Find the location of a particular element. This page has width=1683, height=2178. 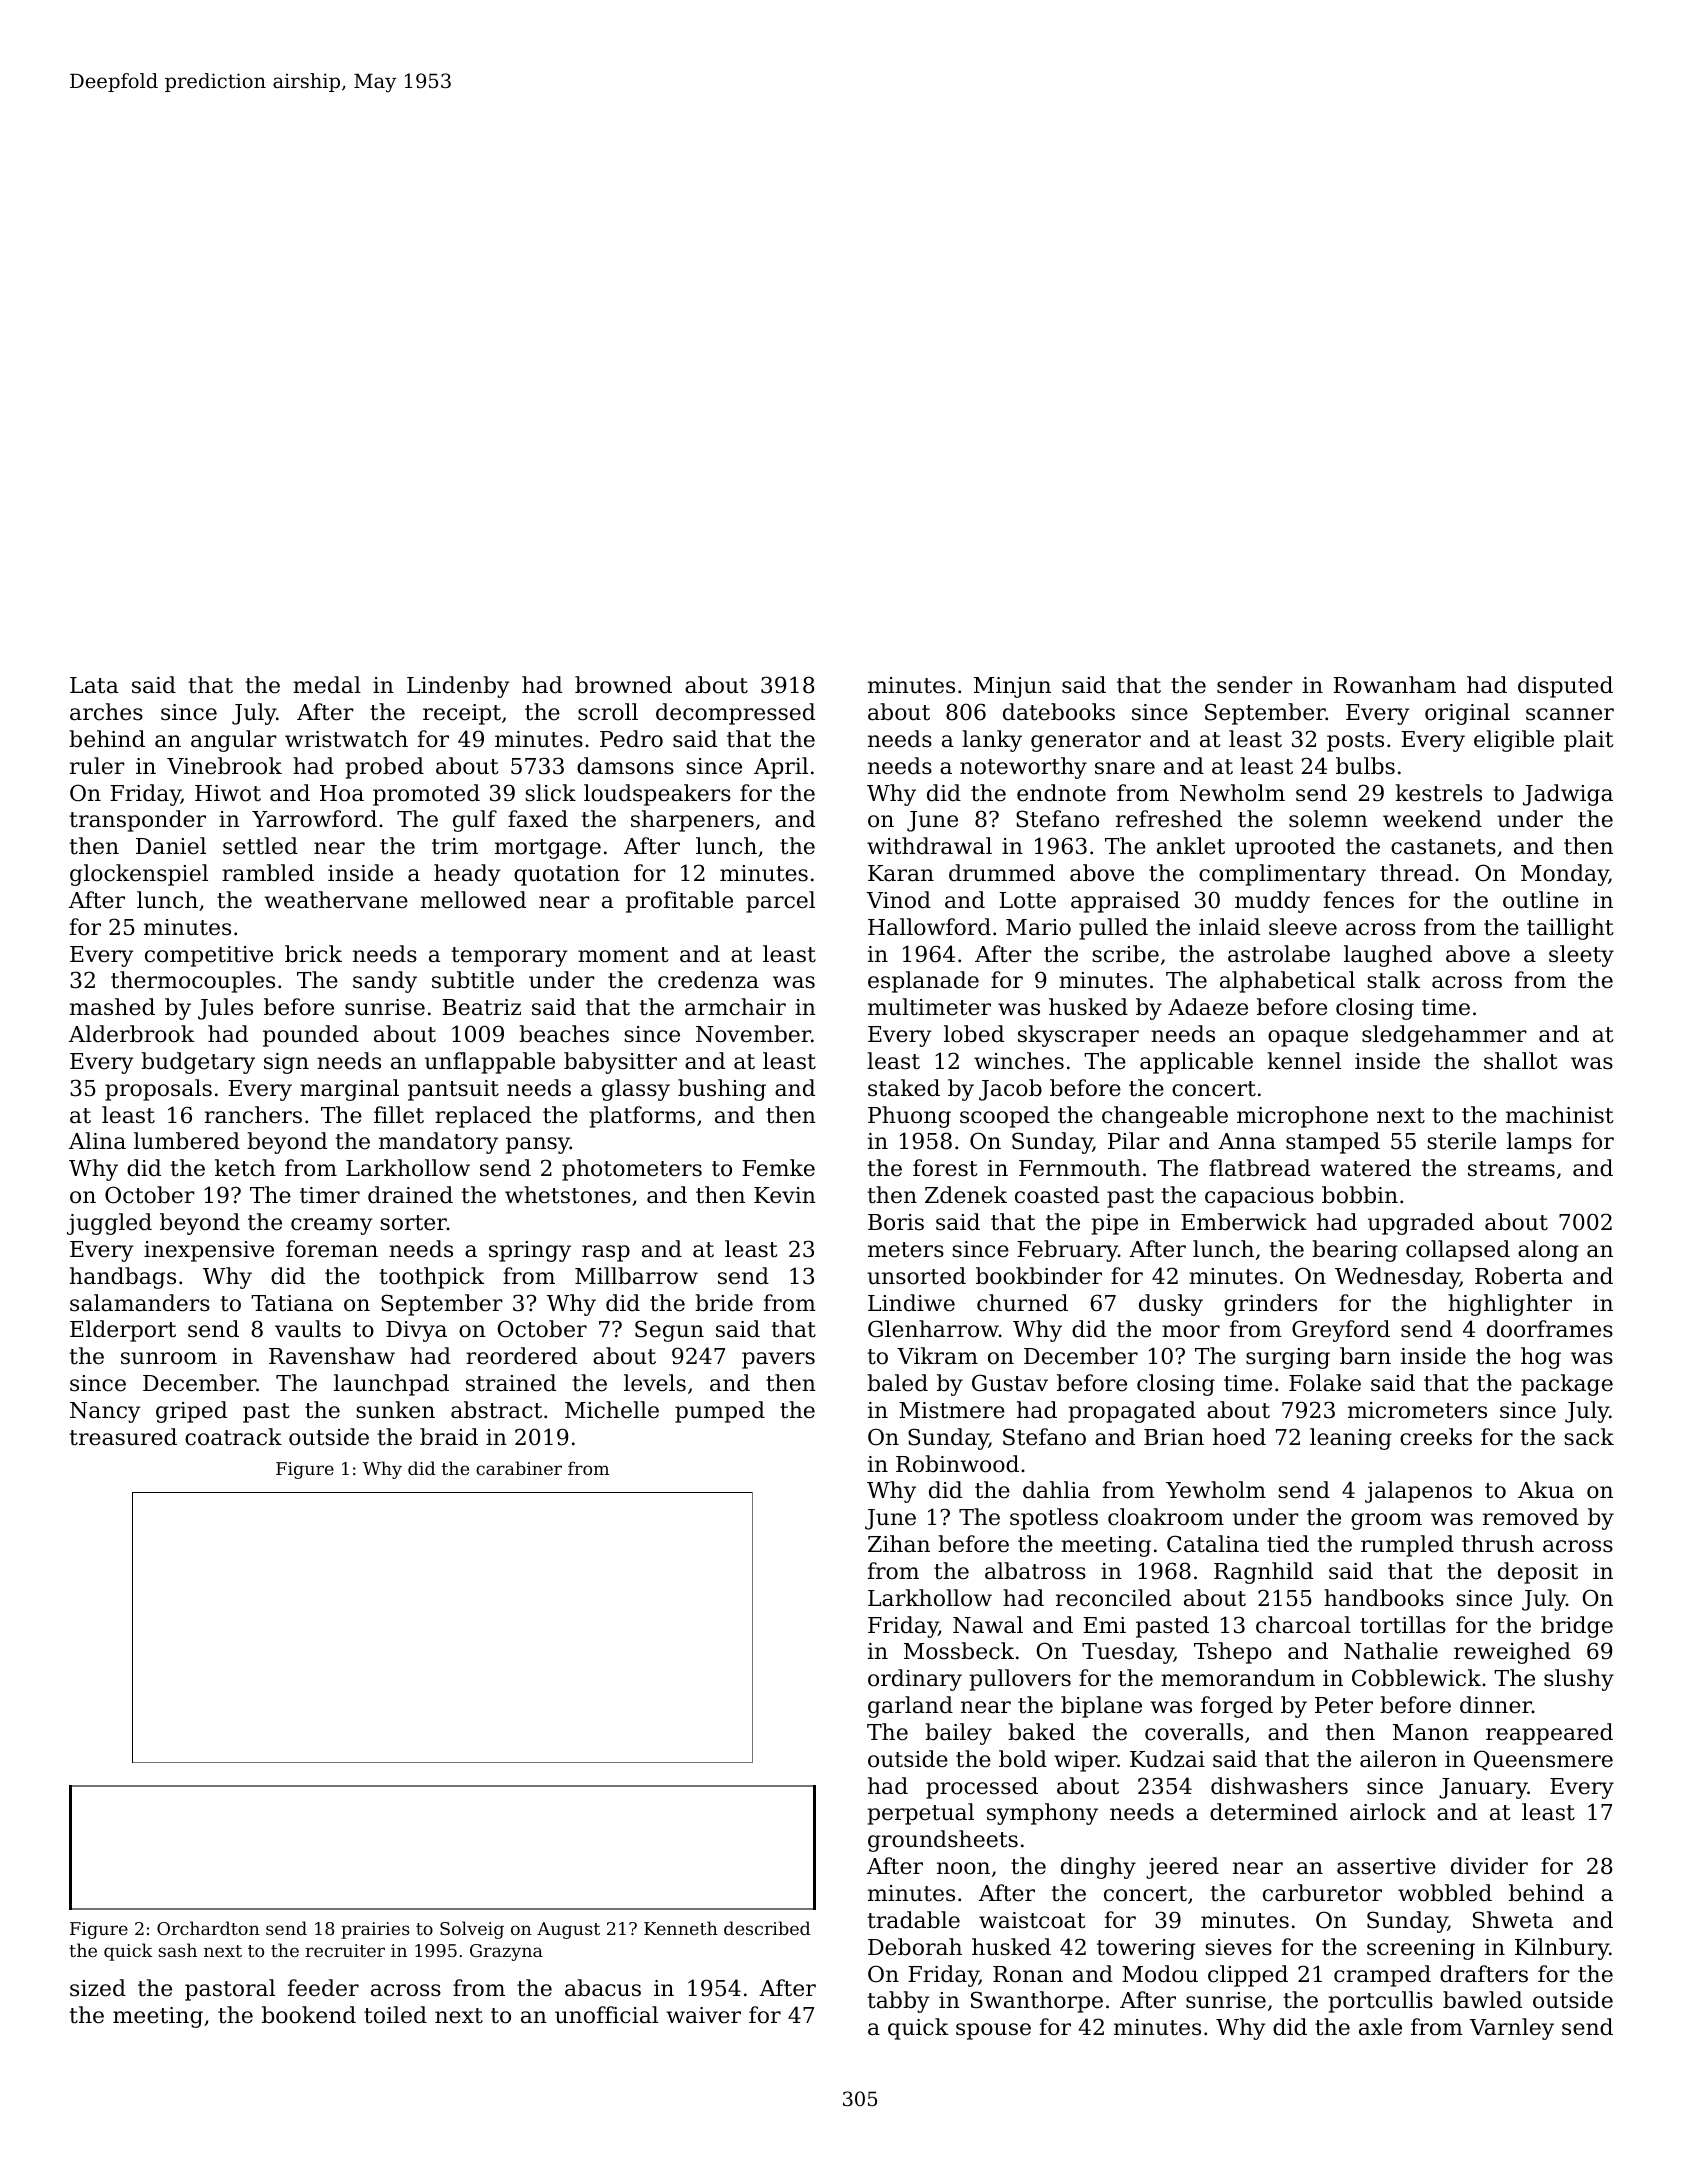

Nathalie is located at coordinates (1391, 1651).
